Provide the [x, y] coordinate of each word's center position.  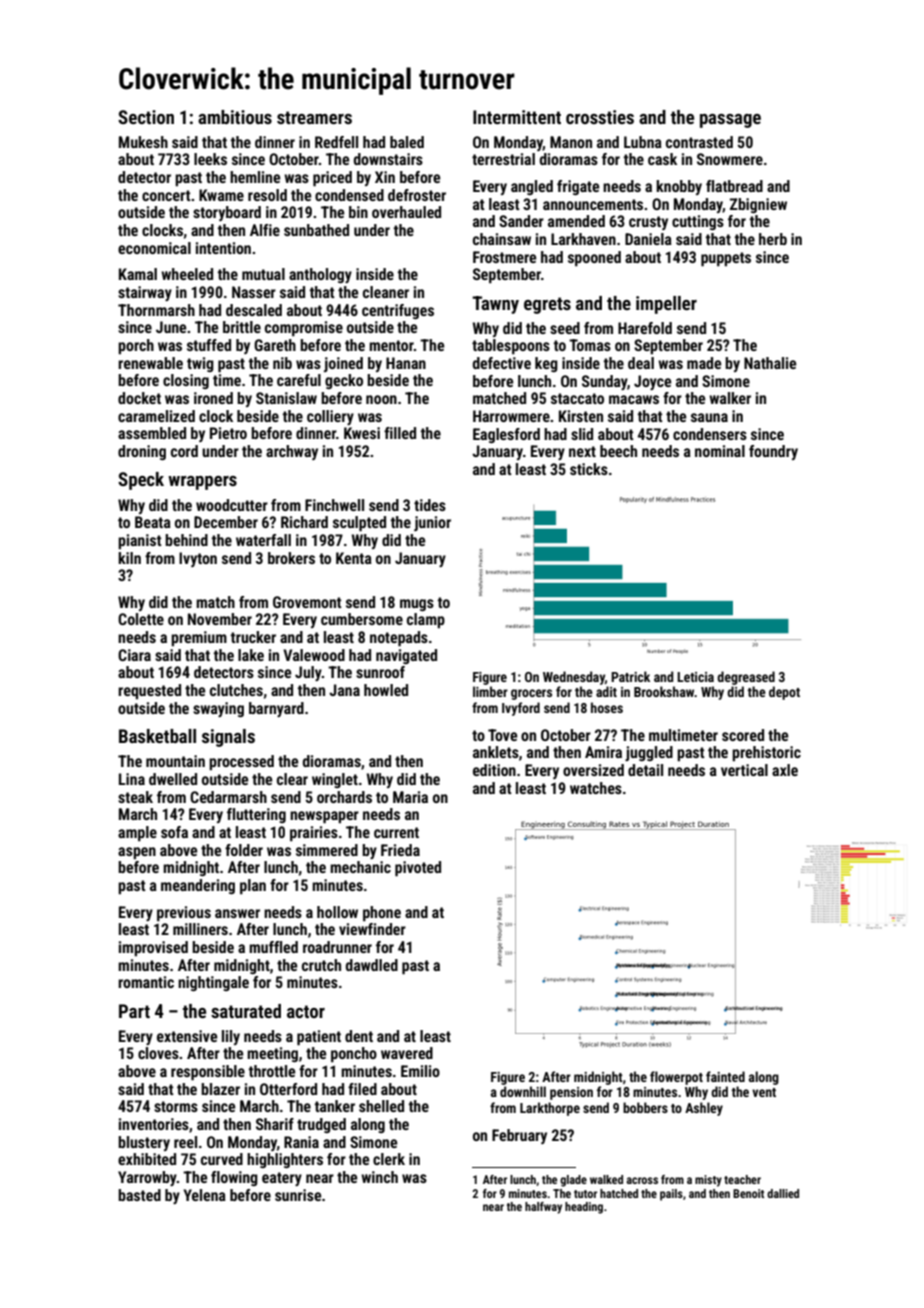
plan [253, 887]
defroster [417, 195]
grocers [531, 694]
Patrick [630, 676]
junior [432, 523]
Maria [410, 797]
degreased [746, 678]
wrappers [202, 483]
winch [379, 1177]
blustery [144, 1143]
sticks [589, 469]
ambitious [235, 117]
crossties [600, 117]
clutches [236, 690]
